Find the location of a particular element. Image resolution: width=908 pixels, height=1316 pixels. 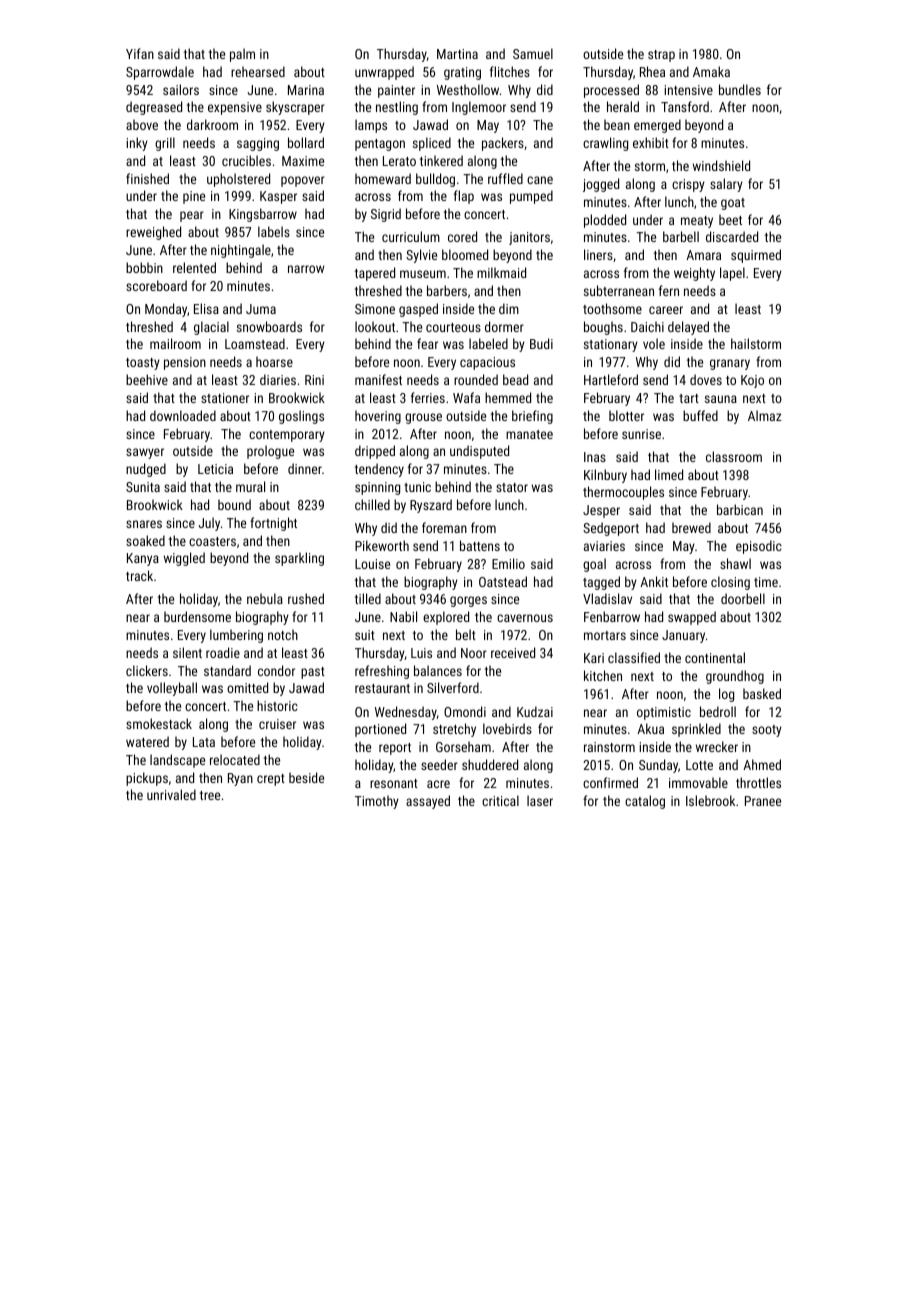

episodic is located at coordinates (759, 547).
